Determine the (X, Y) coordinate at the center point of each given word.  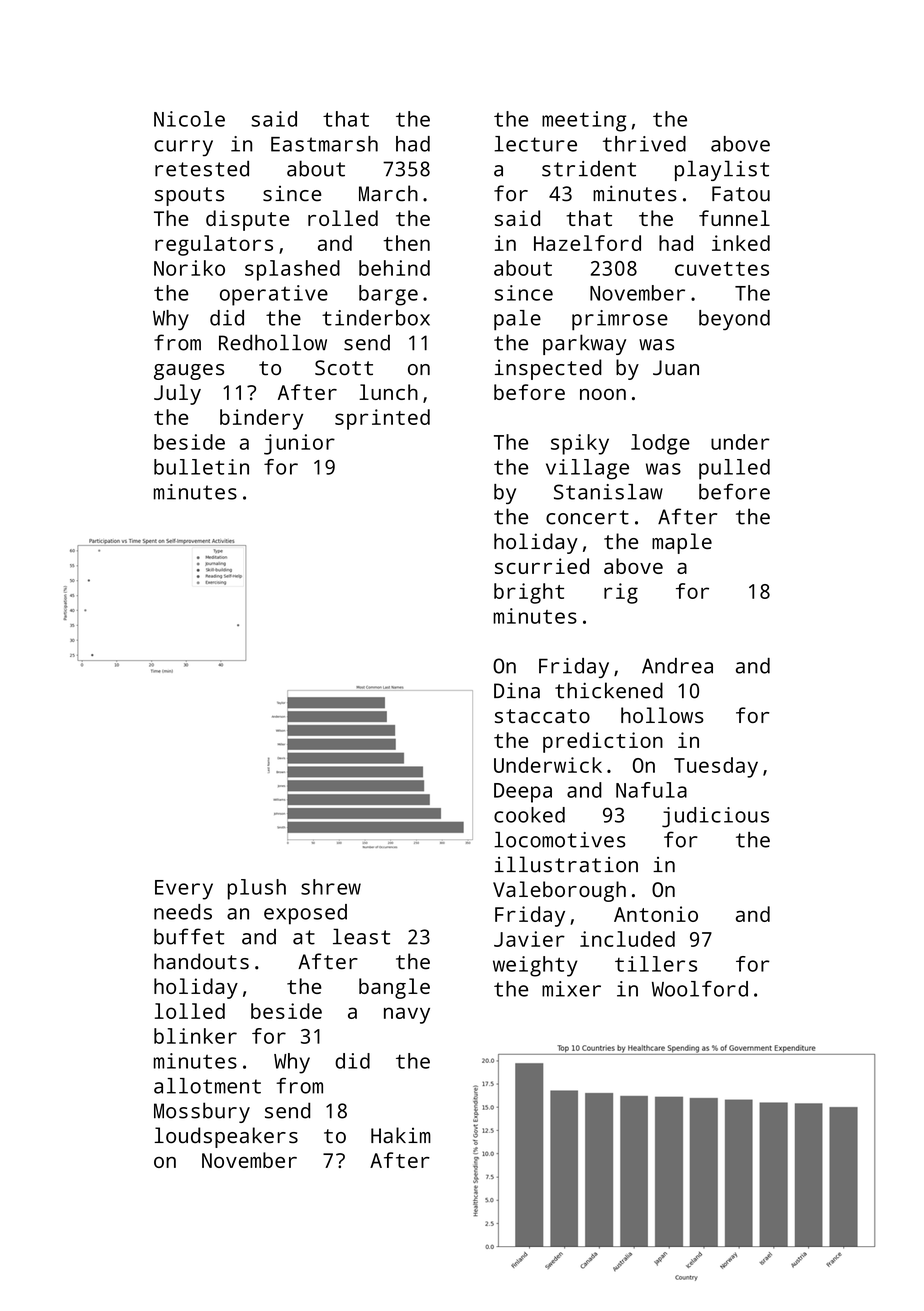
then (406, 243)
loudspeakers (226, 1137)
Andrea (677, 666)
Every (184, 890)
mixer (571, 989)
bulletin (201, 467)
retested (202, 168)
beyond (734, 320)
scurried (542, 566)
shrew (331, 887)
